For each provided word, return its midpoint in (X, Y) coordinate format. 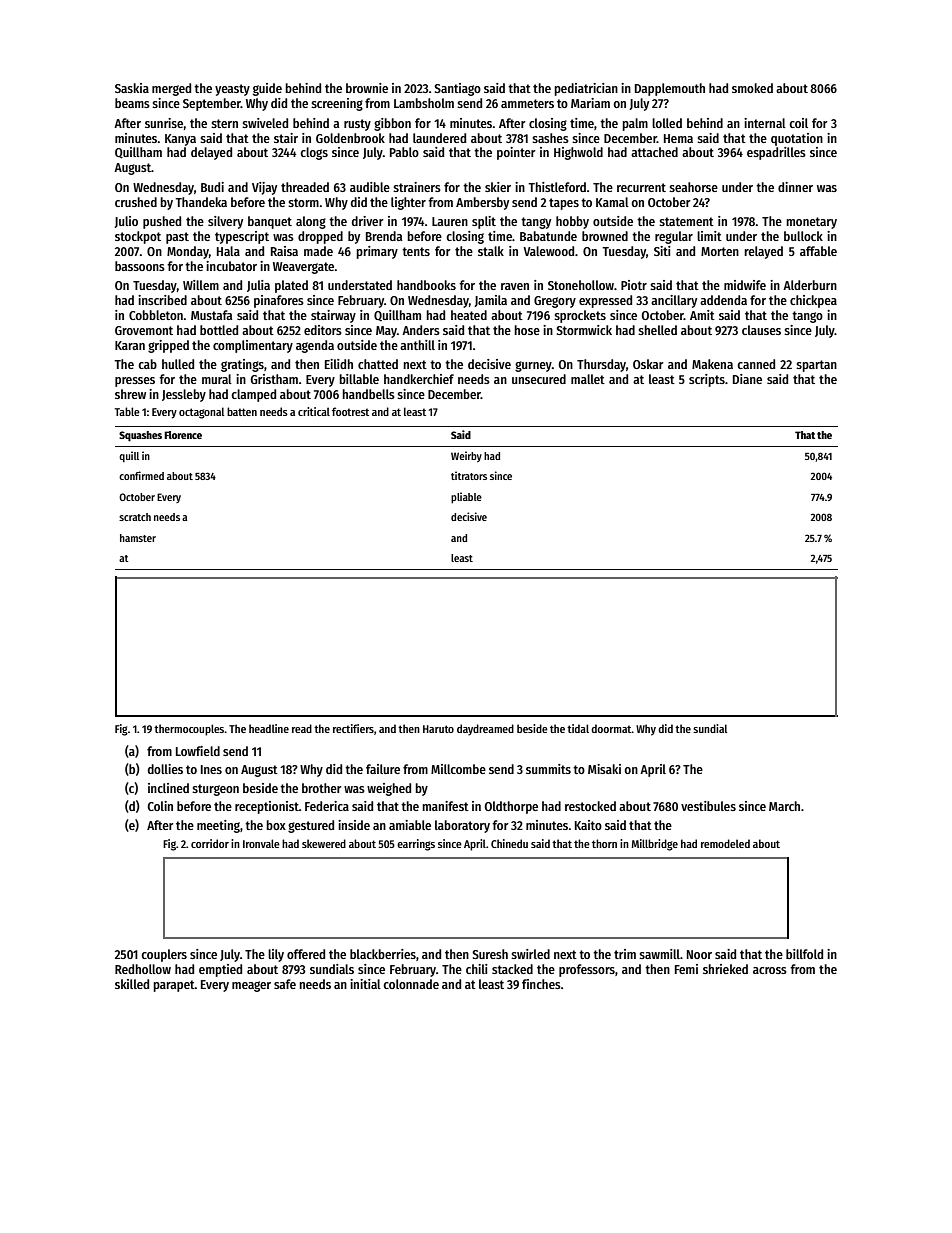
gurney (533, 366)
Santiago (457, 89)
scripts (707, 380)
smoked (752, 88)
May (386, 332)
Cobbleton (156, 315)
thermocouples (189, 730)
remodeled (725, 843)
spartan (816, 366)
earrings (416, 845)
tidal (578, 728)
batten (242, 411)
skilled (132, 984)
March (784, 806)
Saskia (132, 88)
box (276, 825)
